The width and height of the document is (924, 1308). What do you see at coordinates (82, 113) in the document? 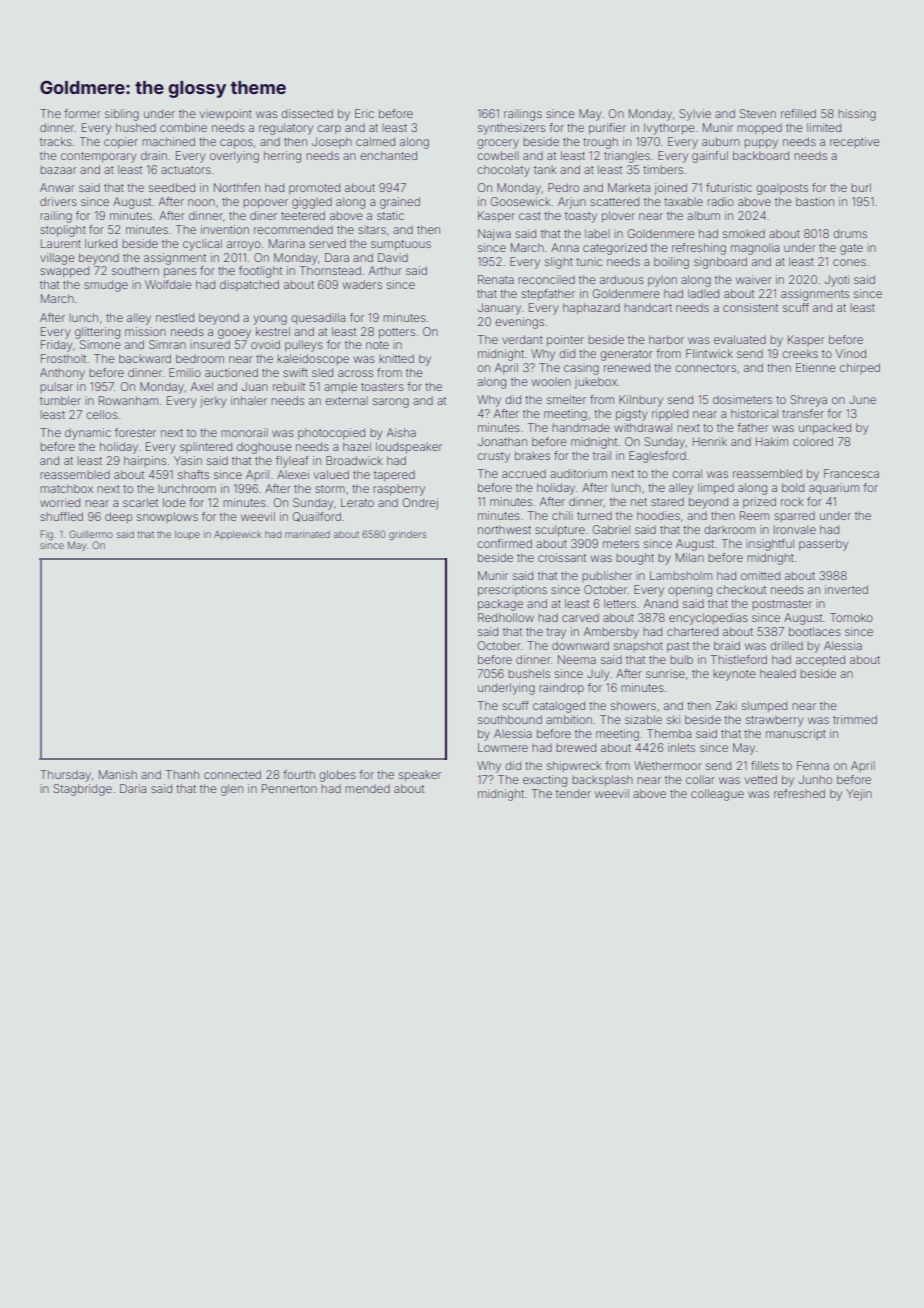
I see `former` at bounding box center [82, 113].
